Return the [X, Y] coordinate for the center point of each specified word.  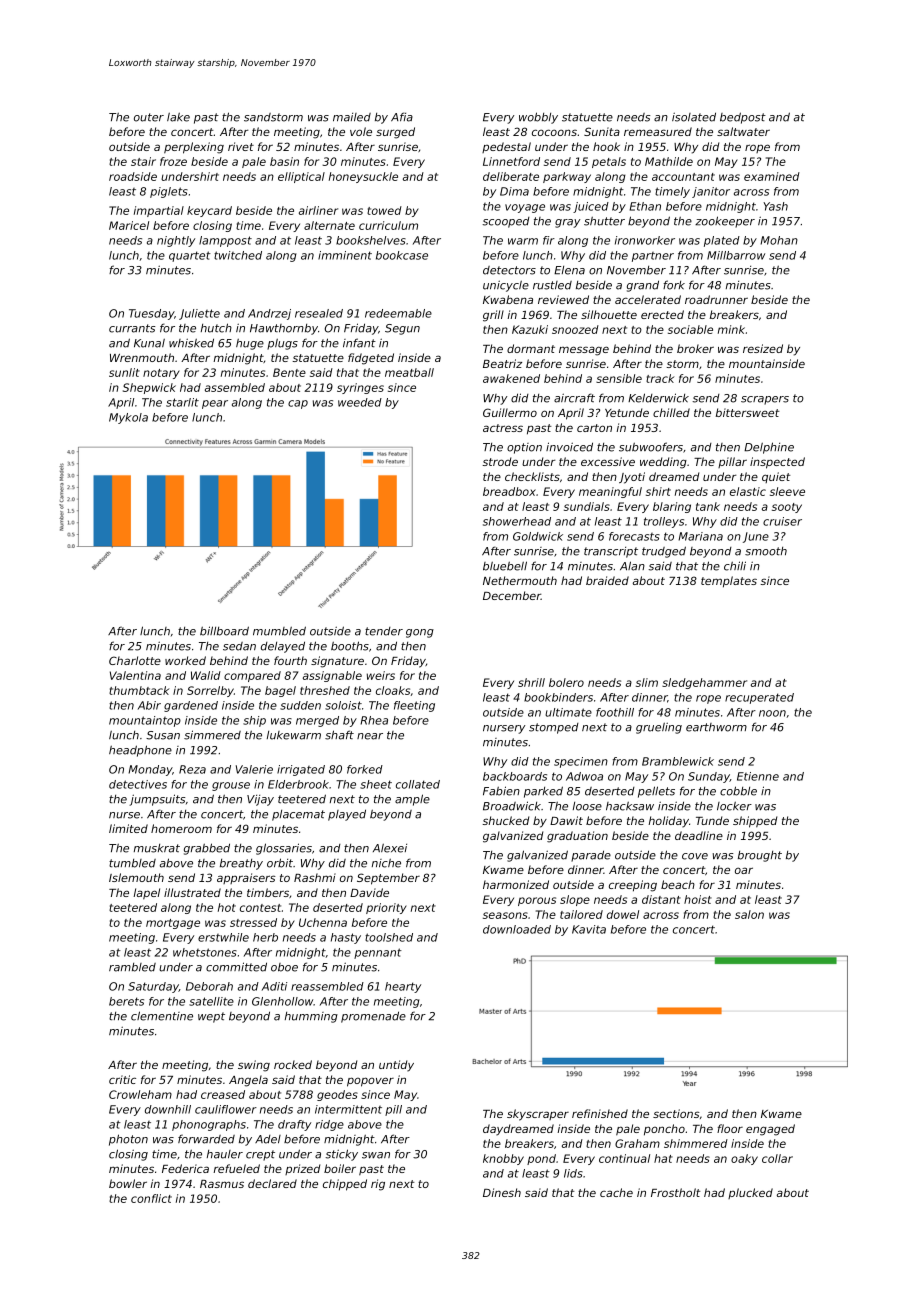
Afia [402, 117]
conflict [151, 1198]
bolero [566, 682]
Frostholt [676, 1192]
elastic [748, 491]
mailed [352, 117]
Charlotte [135, 660]
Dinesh [502, 1192]
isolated [694, 117]
